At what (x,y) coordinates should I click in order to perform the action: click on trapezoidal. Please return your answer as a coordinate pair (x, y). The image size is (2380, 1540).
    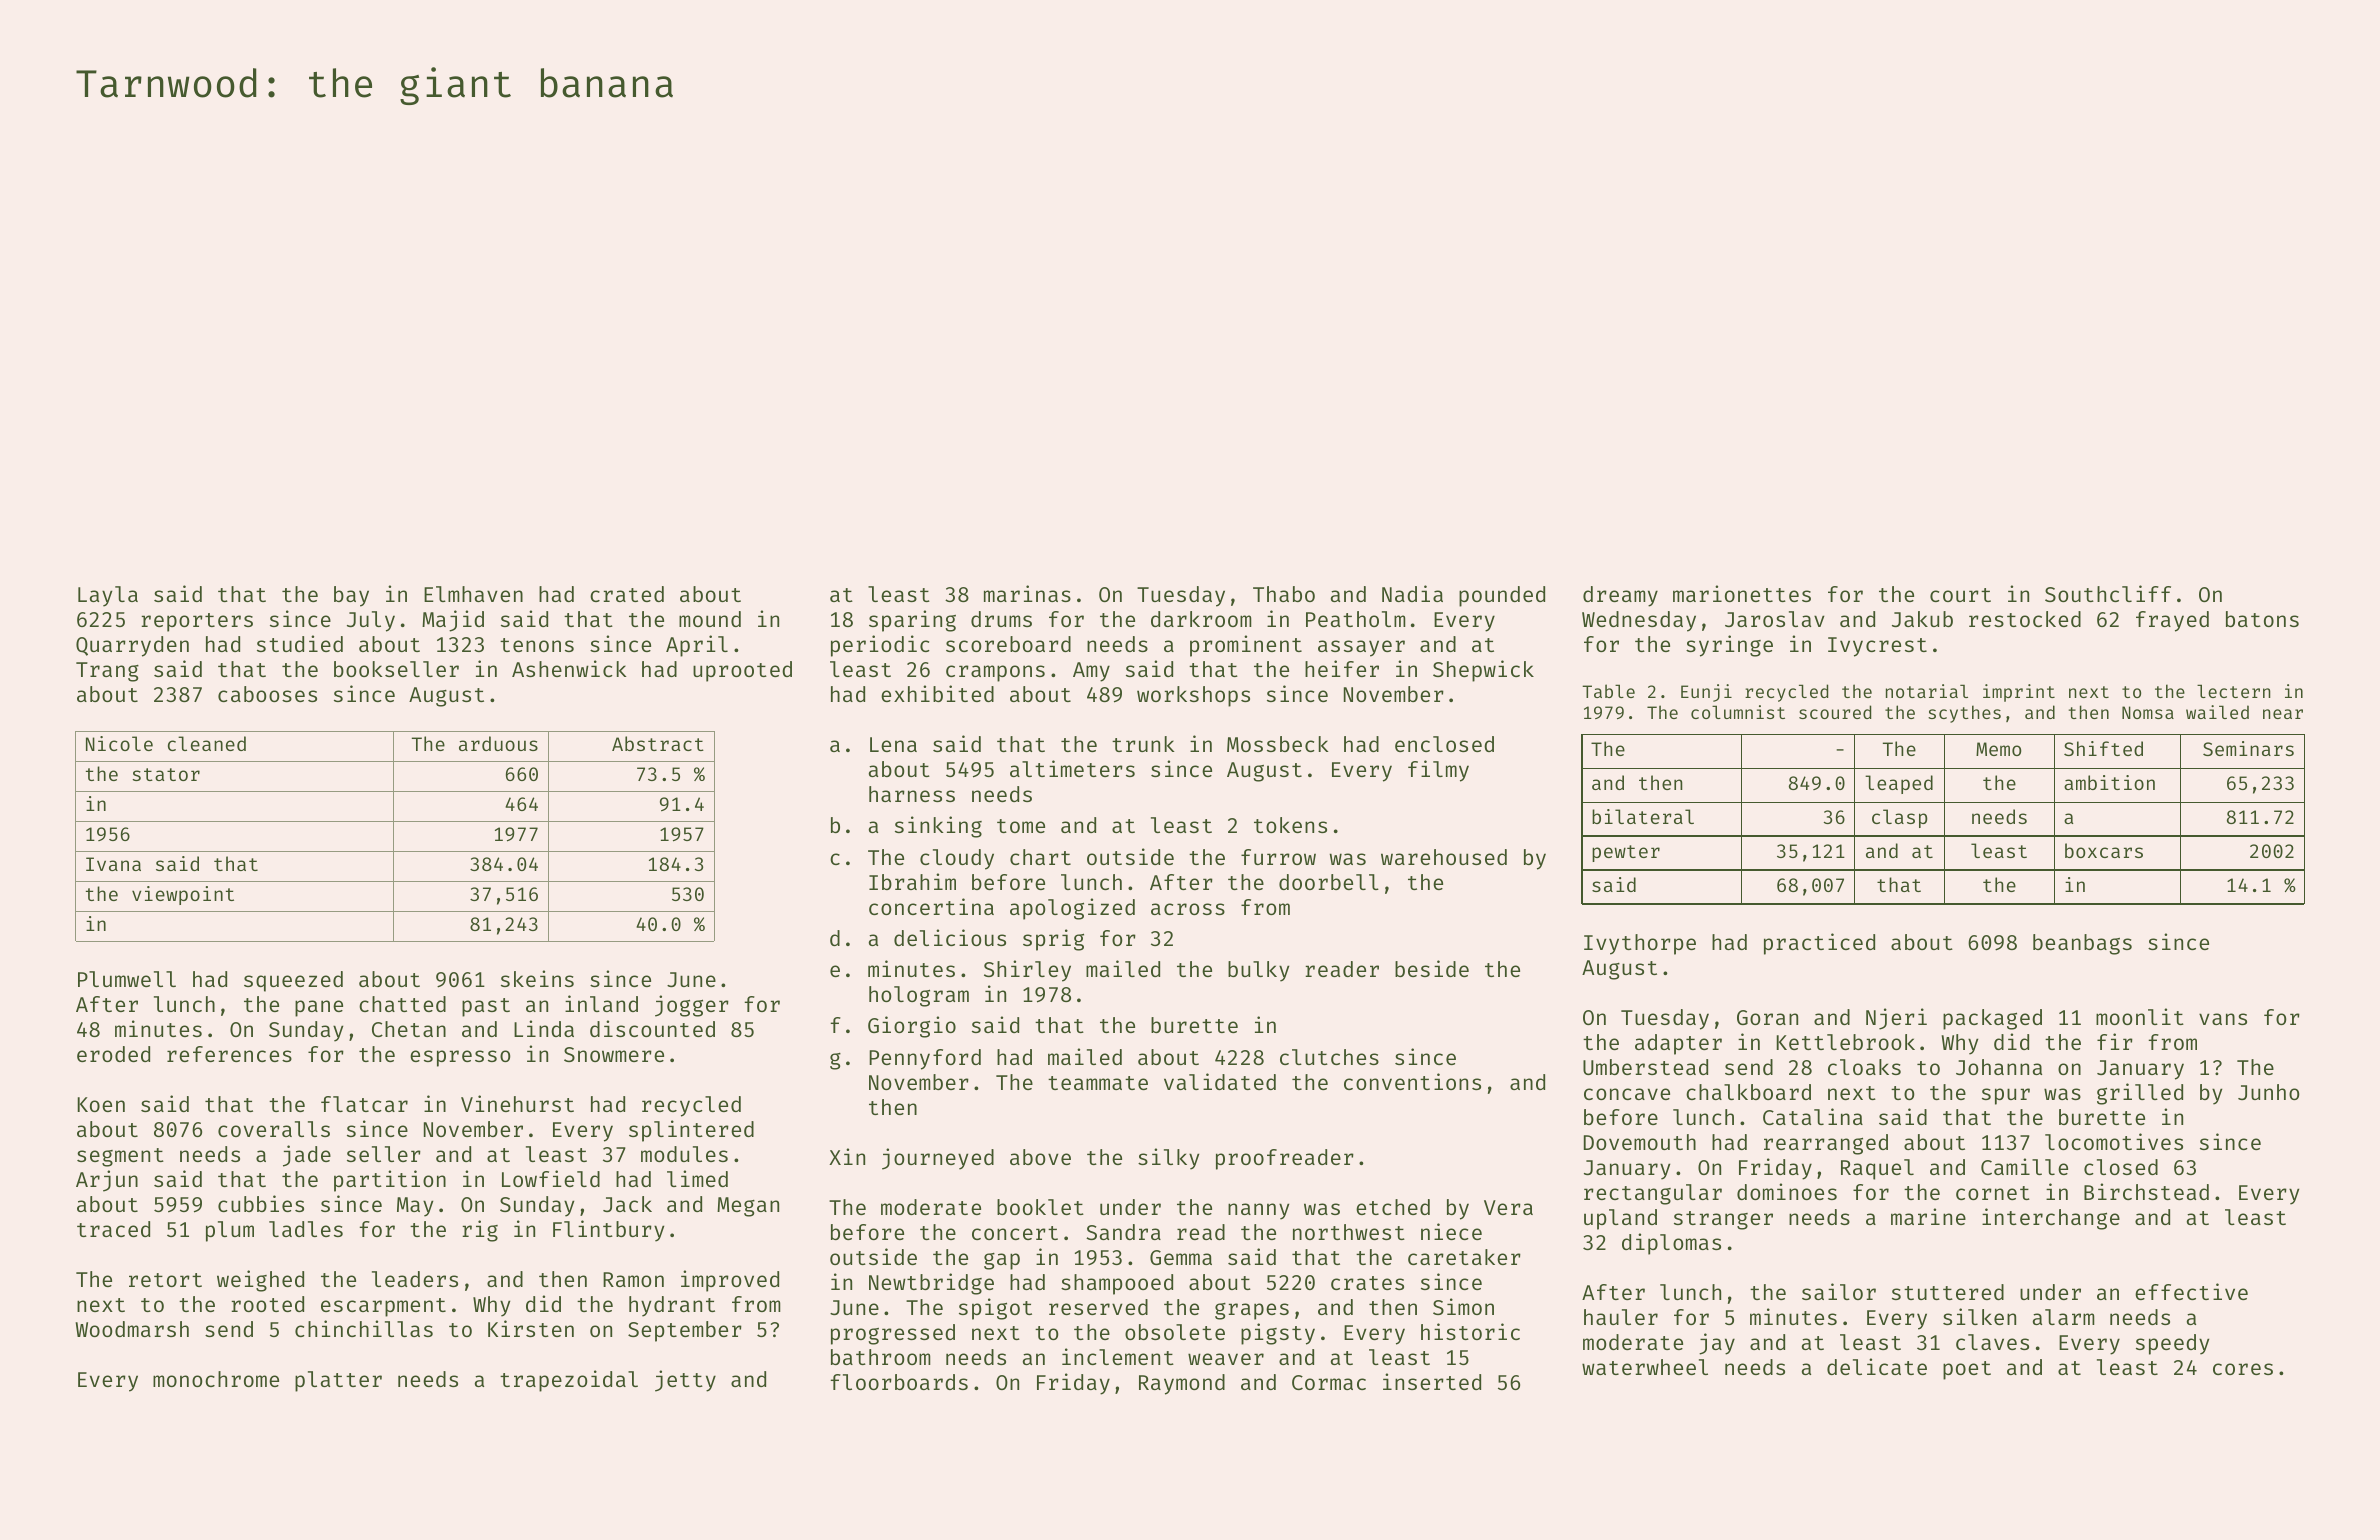
    Looking at the image, I should click on (569, 1381).
